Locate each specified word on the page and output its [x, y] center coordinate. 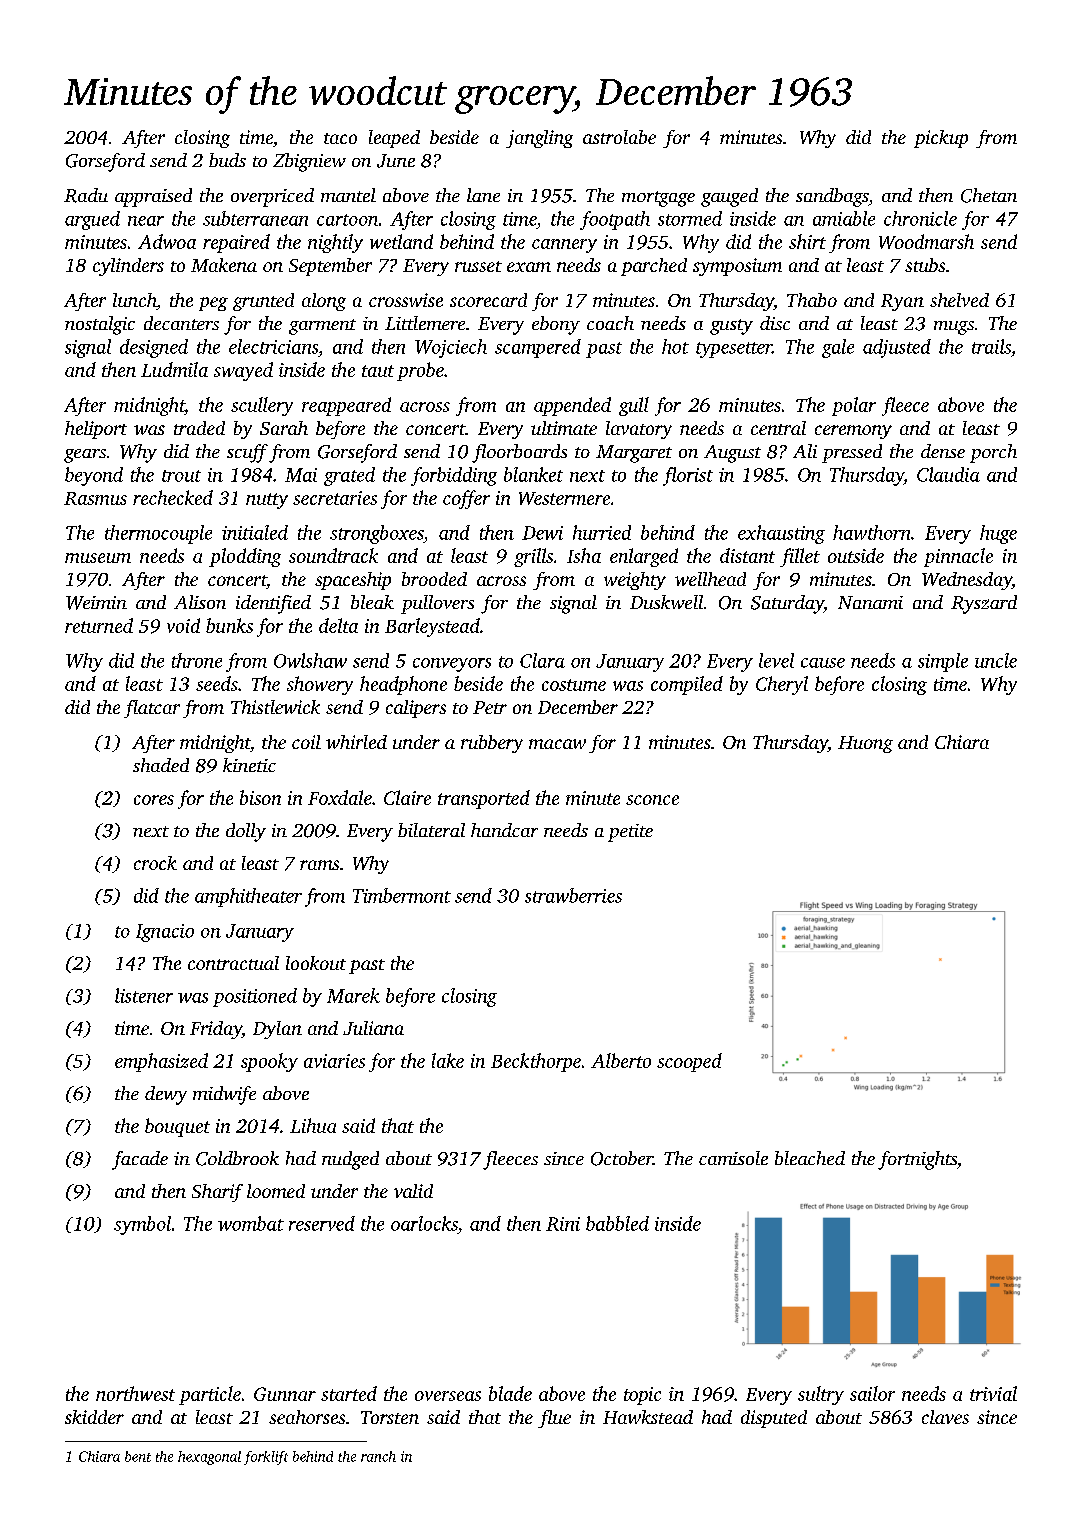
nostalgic [100, 325]
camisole [733, 1158]
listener [144, 995]
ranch [378, 1456]
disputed [774, 1419]
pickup [941, 139]
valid [413, 1191]
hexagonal [209, 1458]
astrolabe [619, 137]
